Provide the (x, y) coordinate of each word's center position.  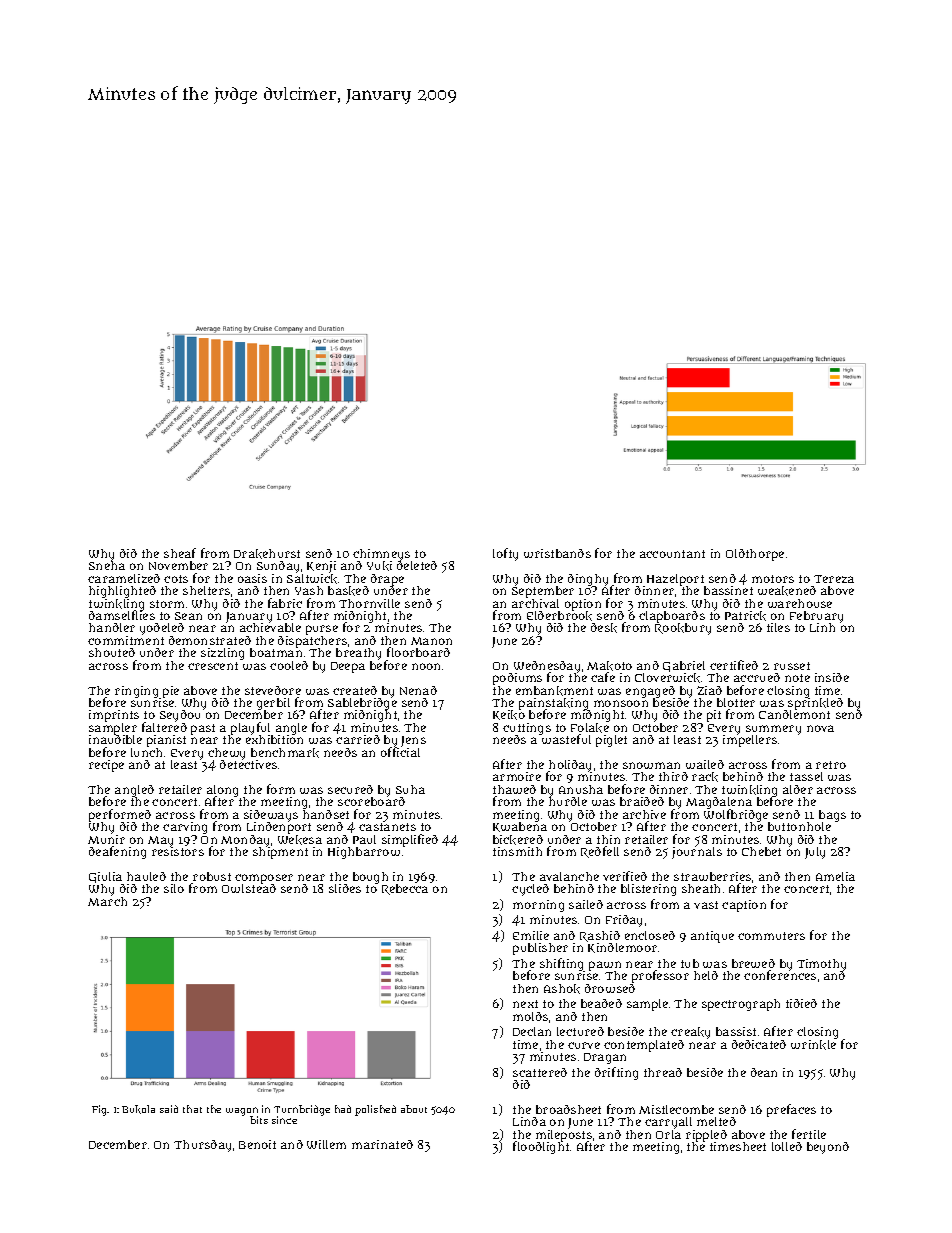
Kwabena (520, 827)
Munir (106, 839)
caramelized (124, 578)
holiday (569, 766)
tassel (806, 776)
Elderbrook (559, 616)
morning (538, 906)
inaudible (115, 739)
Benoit (257, 1144)
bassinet (728, 590)
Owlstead (249, 888)
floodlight (541, 1148)
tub (690, 963)
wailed (705, 764)
